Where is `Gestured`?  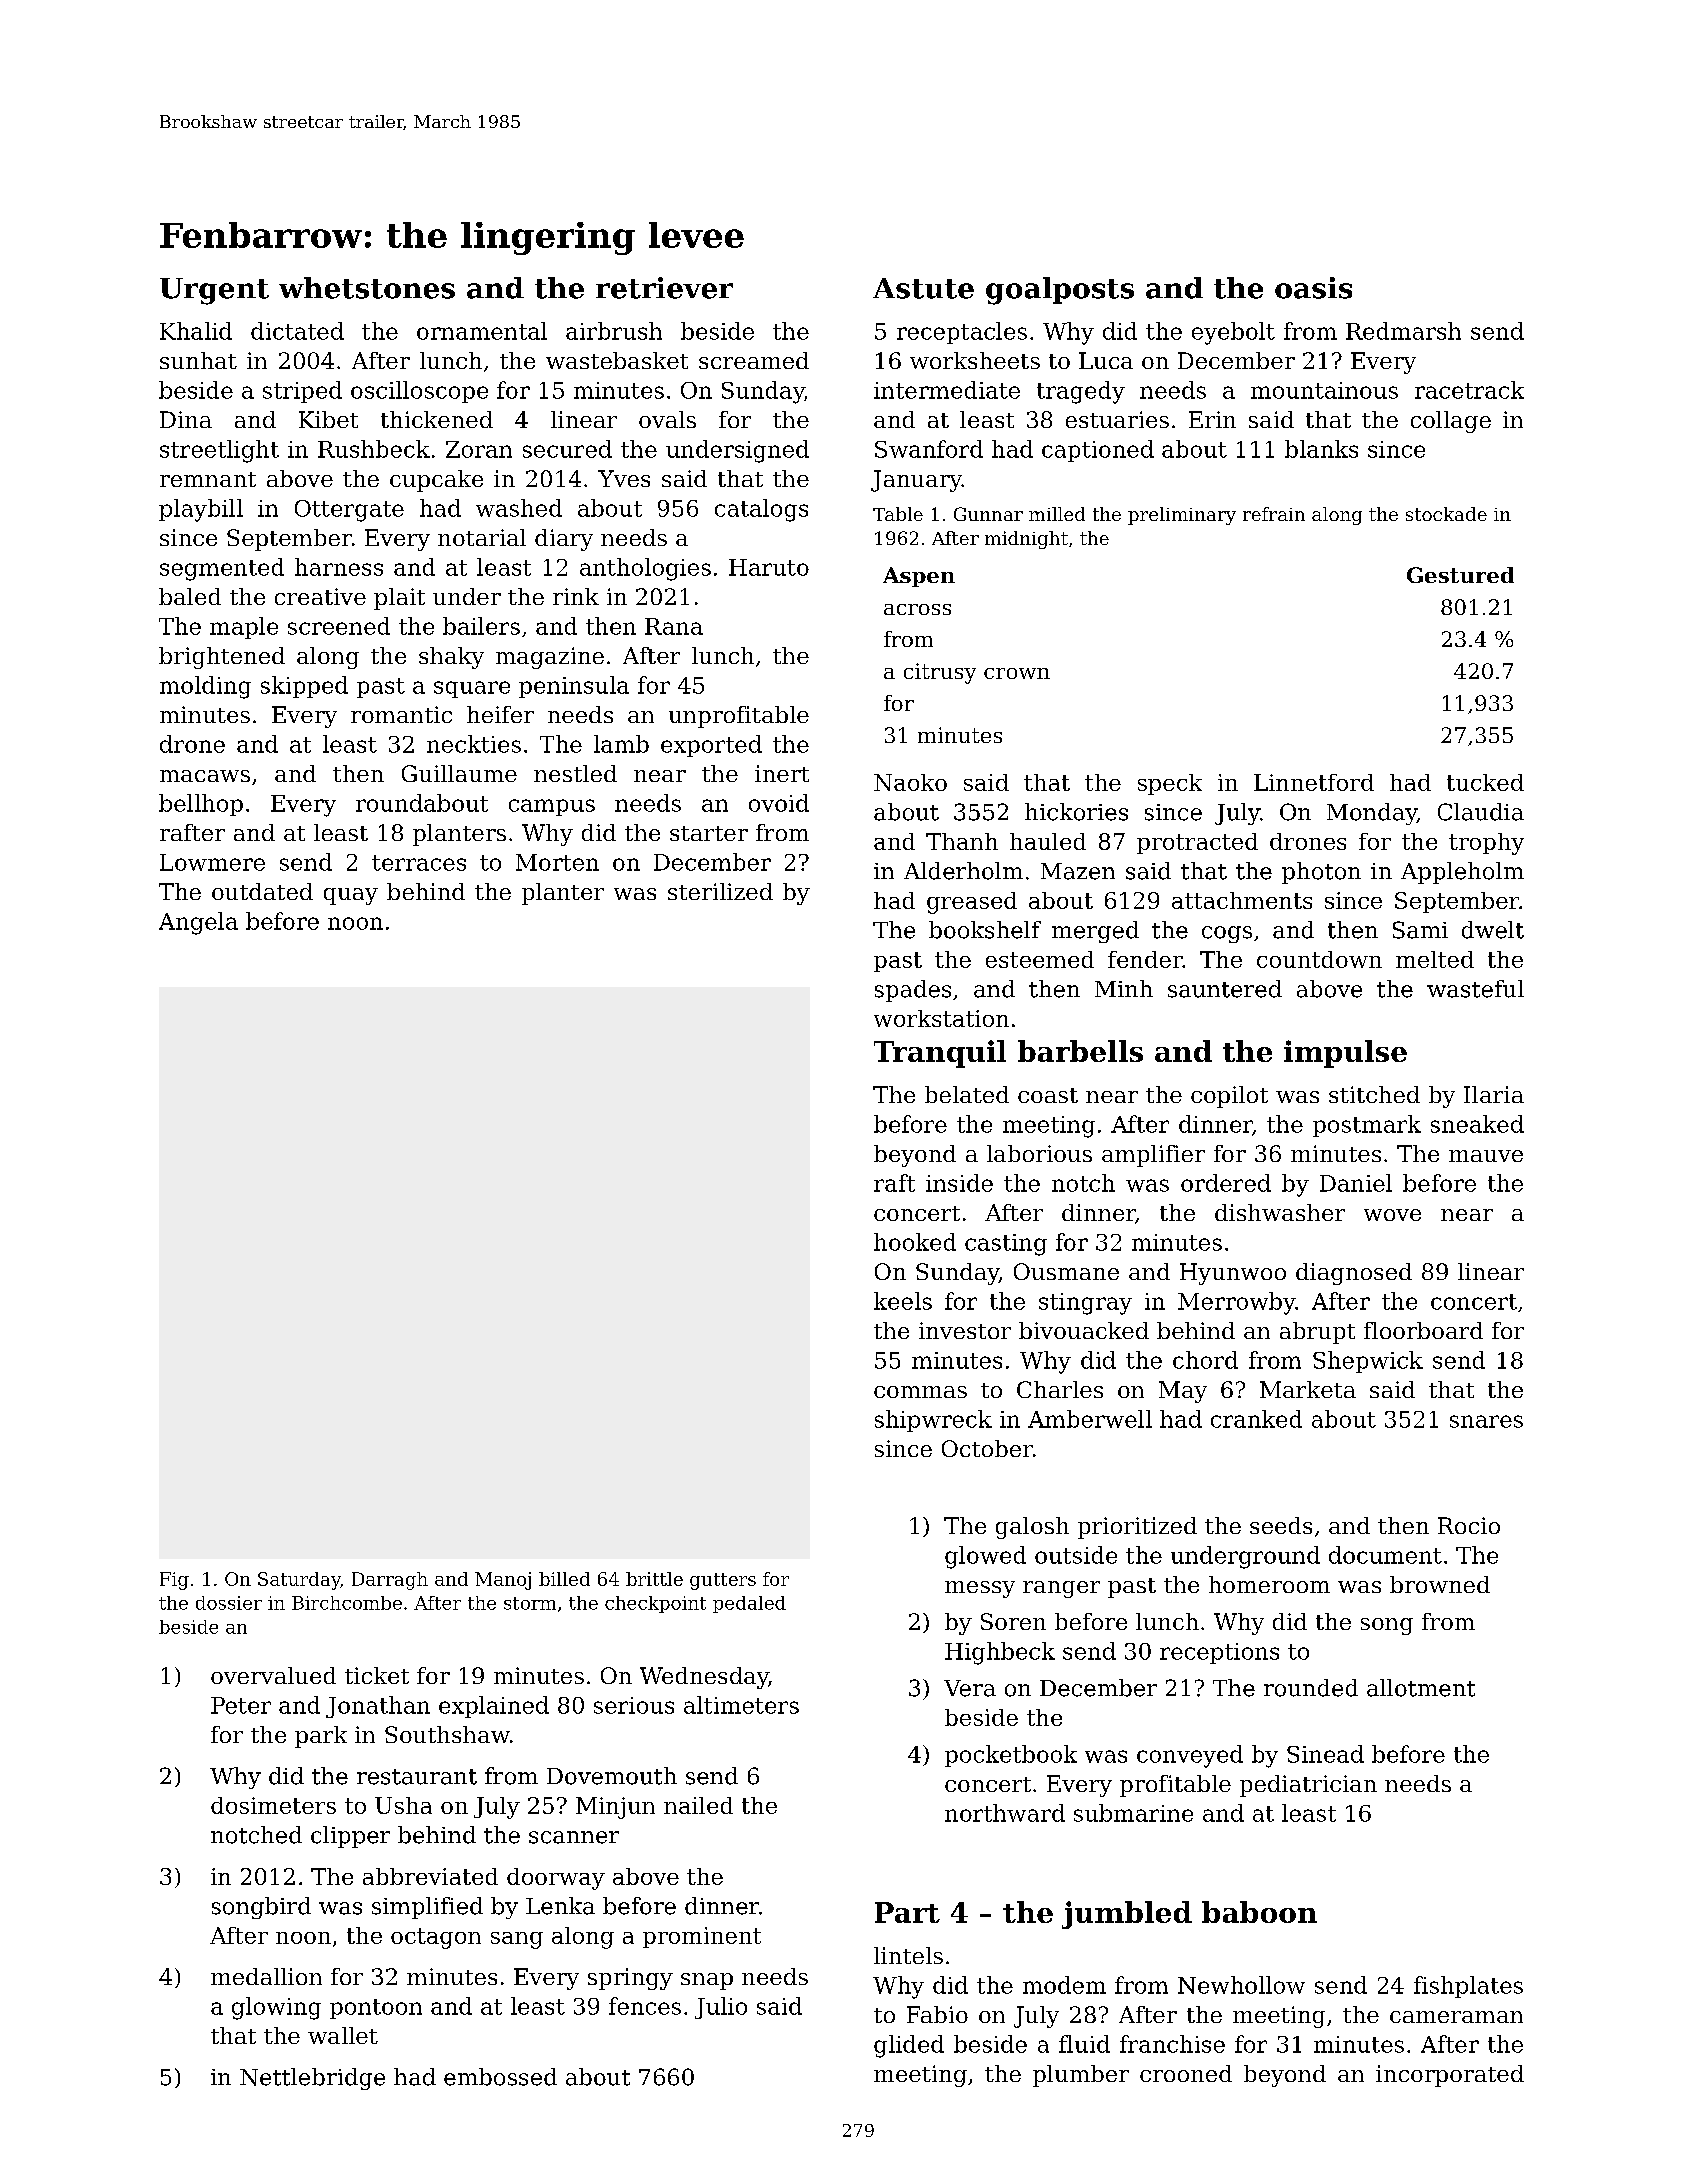
Gestured is located at coordinates (1460, 575).
